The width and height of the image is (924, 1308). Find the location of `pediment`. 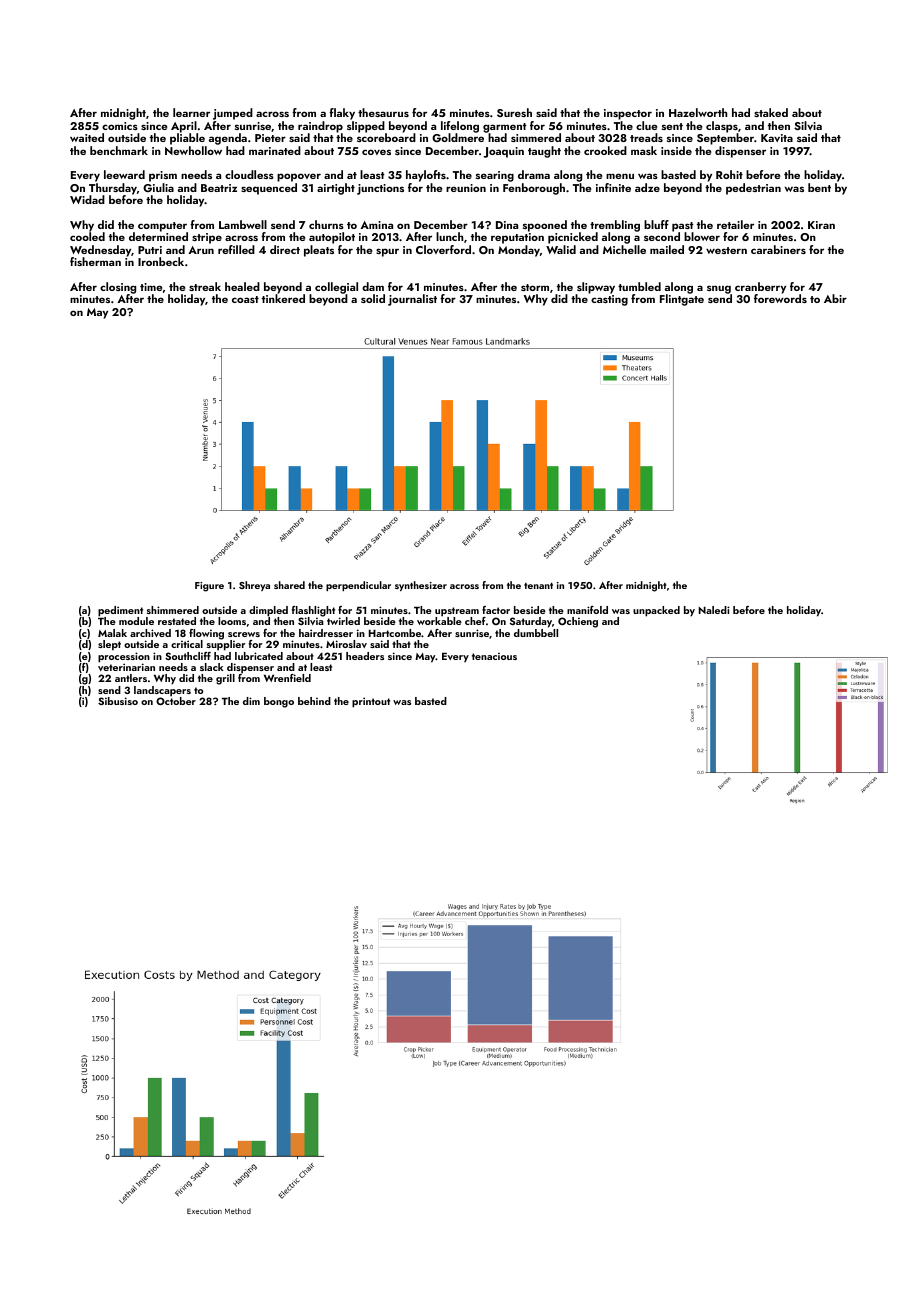

pediment is located at coordinates (120, 611).
